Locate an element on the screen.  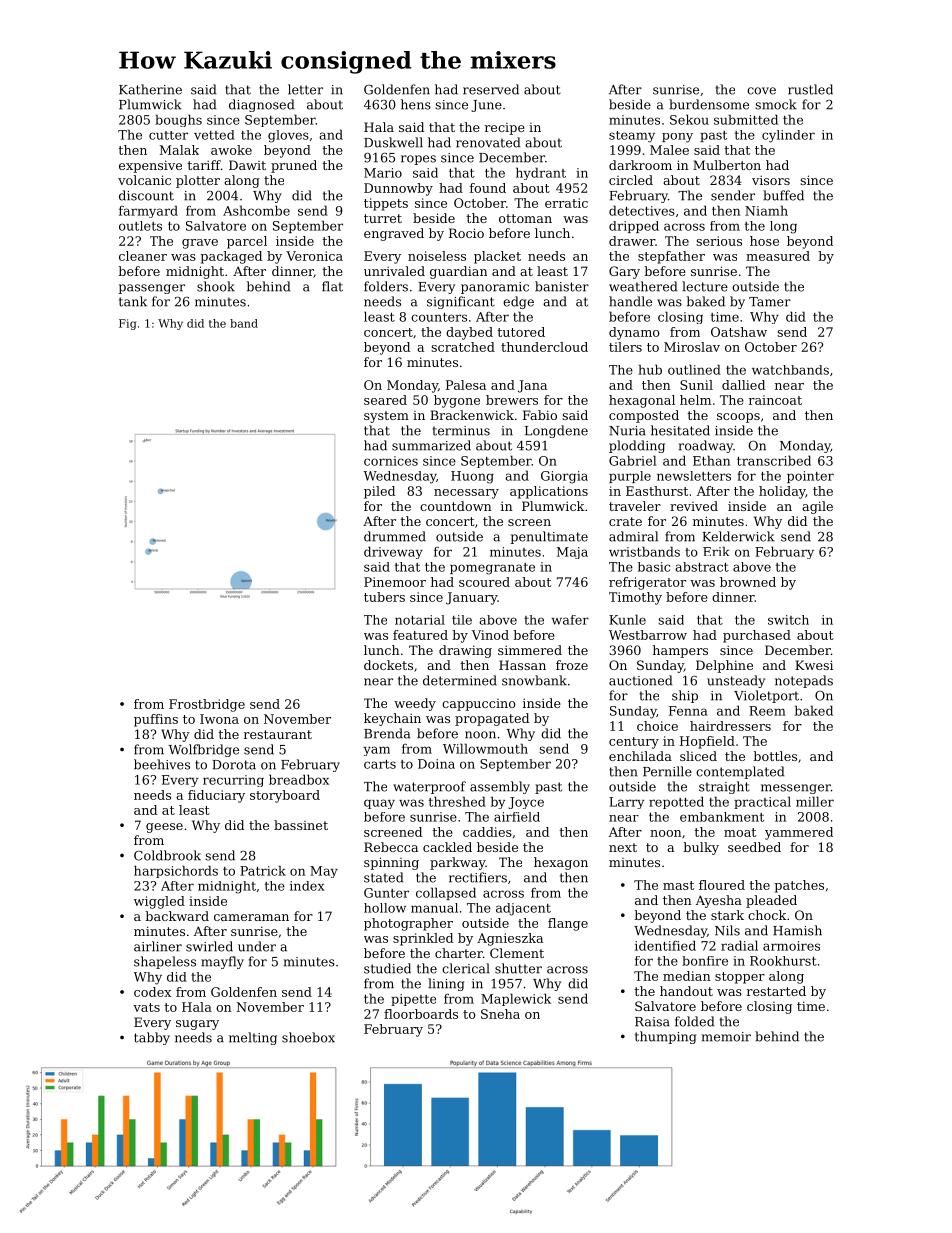
harpsichords is located at coordinates (176, 871).
